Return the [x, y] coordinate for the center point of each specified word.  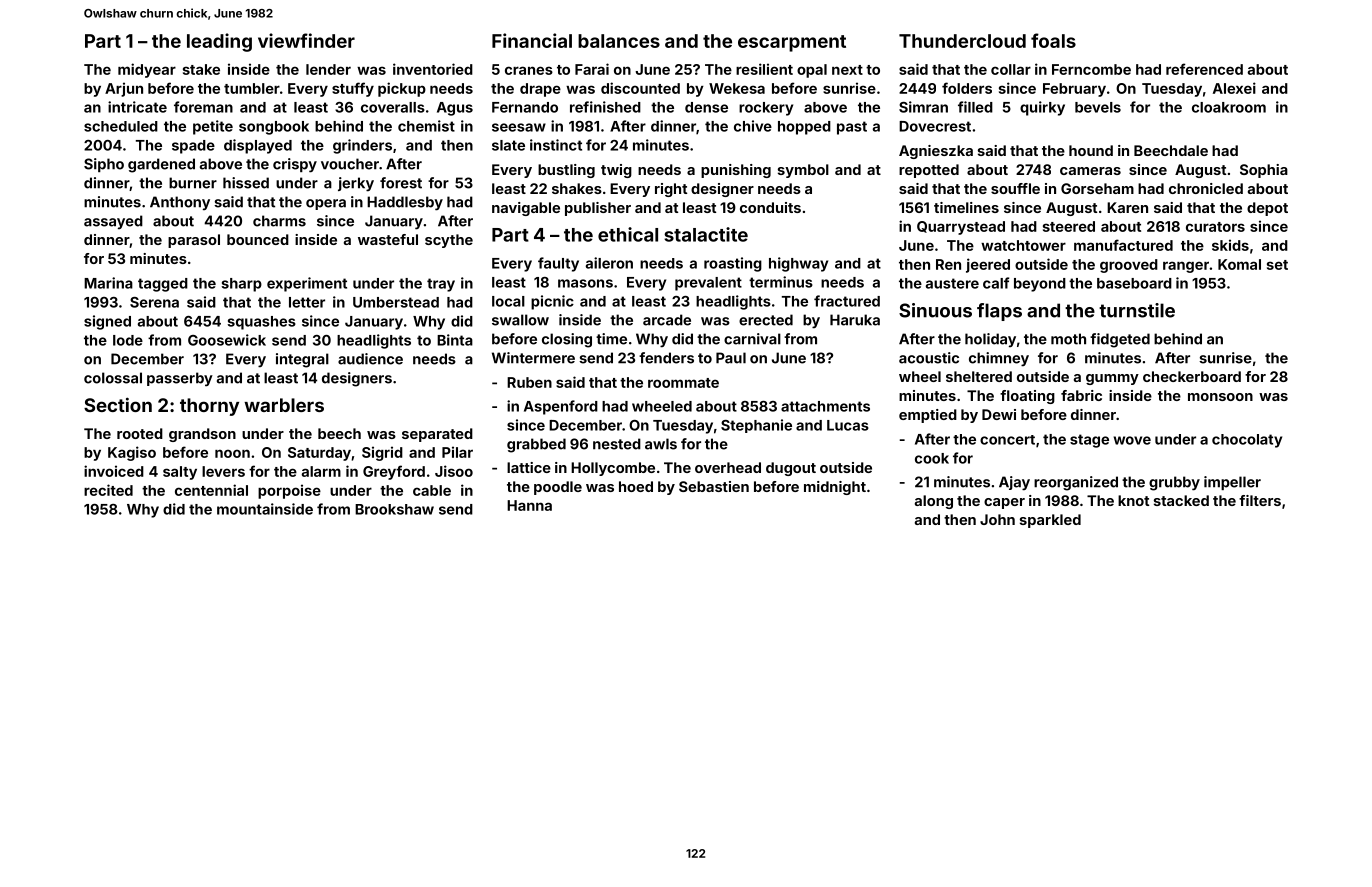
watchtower [1023, 245]
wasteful [388, 239]
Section [118, 404]
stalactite [706, 234]
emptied [928, 416]
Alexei [1234, 88]
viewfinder [306, 40]
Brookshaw [394, 509]
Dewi [999, 414]
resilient [764, 69]
